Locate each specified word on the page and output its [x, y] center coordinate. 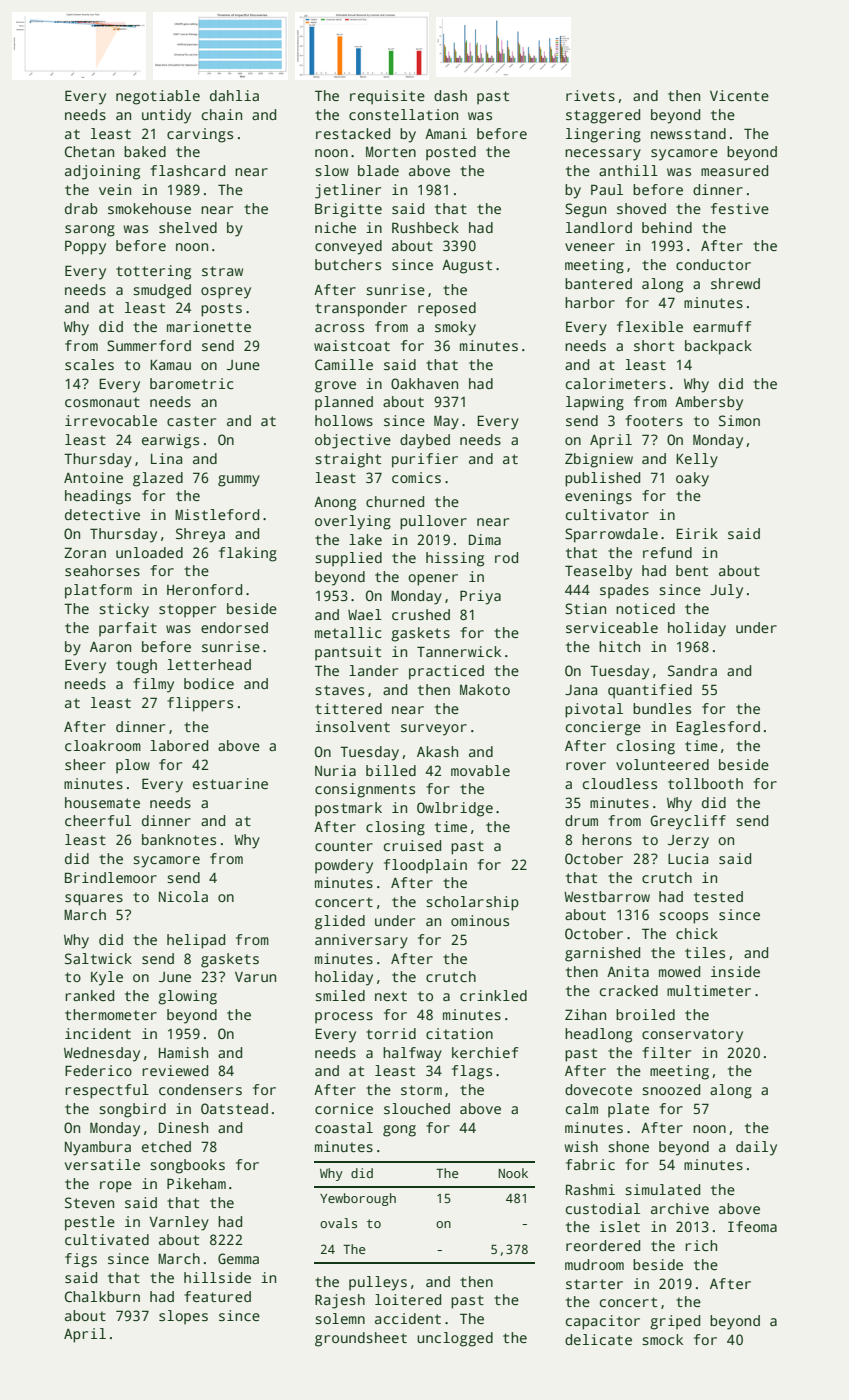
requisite [387, 97]
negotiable [158, 97]
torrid [391, 1033]
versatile [102, 1164]
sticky [124, 610]
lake [365, 539]
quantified [650, 691]
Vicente [739, 95]
